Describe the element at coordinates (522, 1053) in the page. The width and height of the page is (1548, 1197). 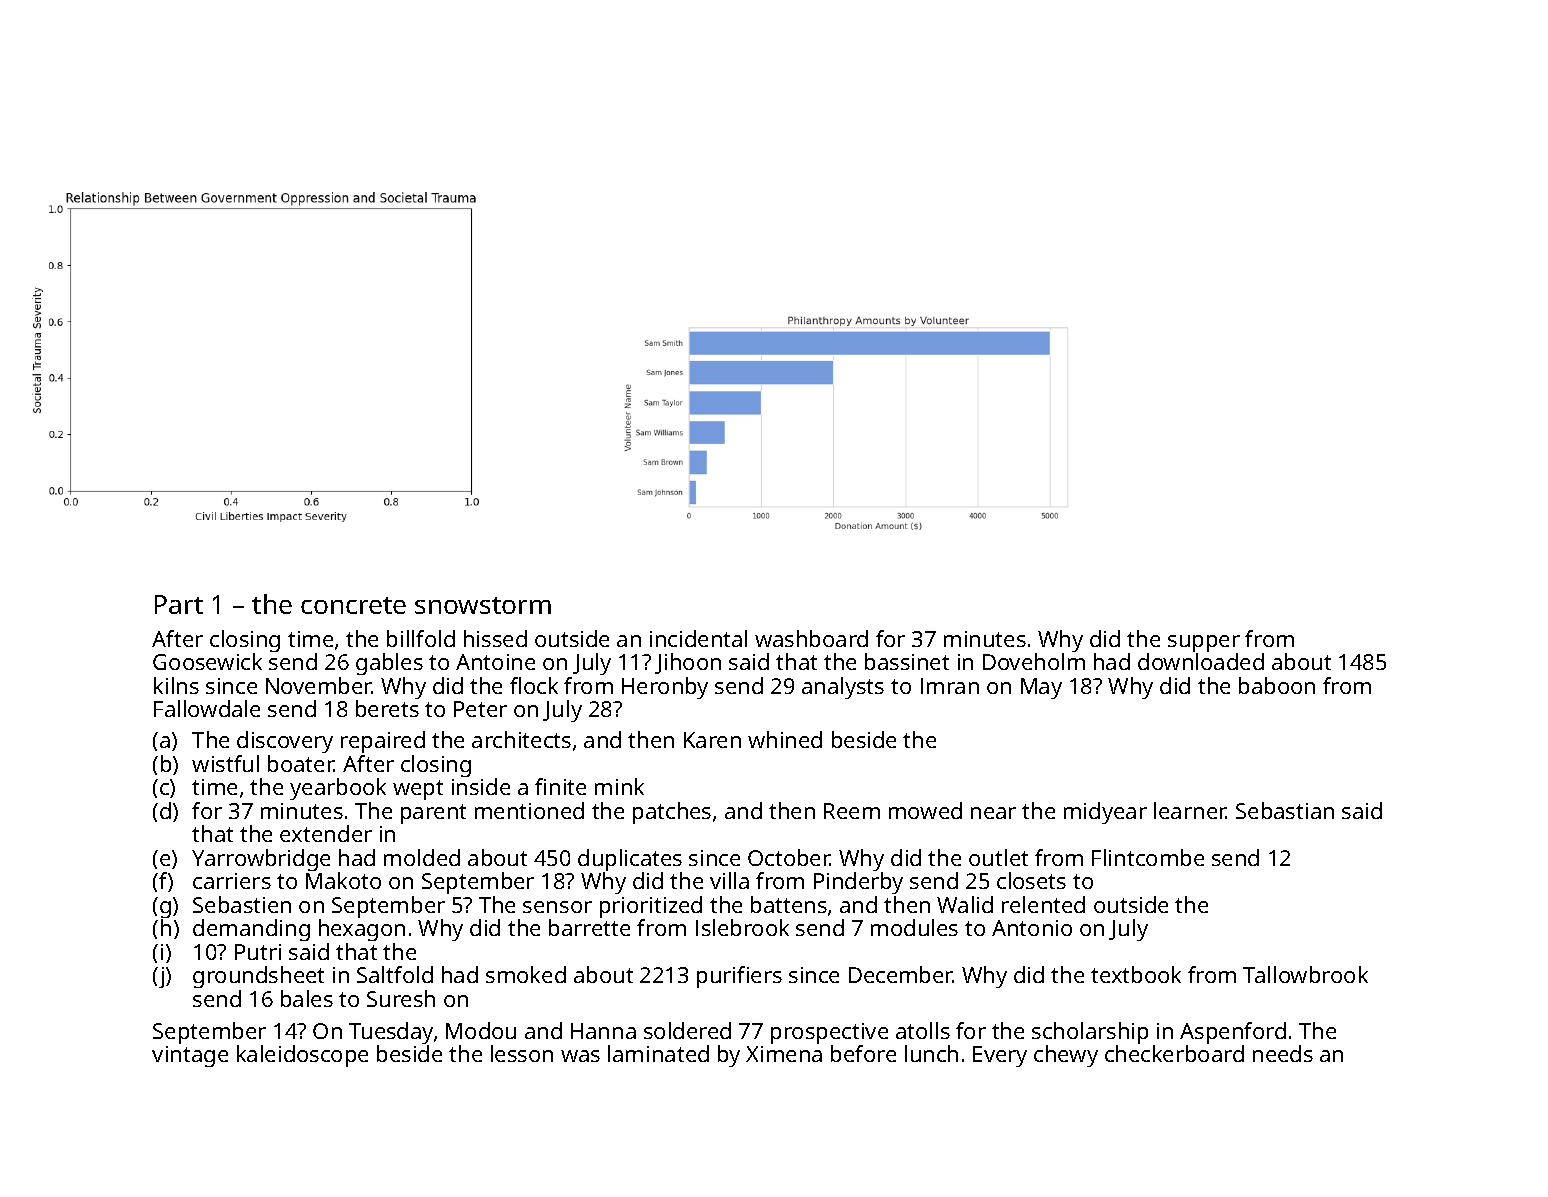
I see `lesson` at that location.
